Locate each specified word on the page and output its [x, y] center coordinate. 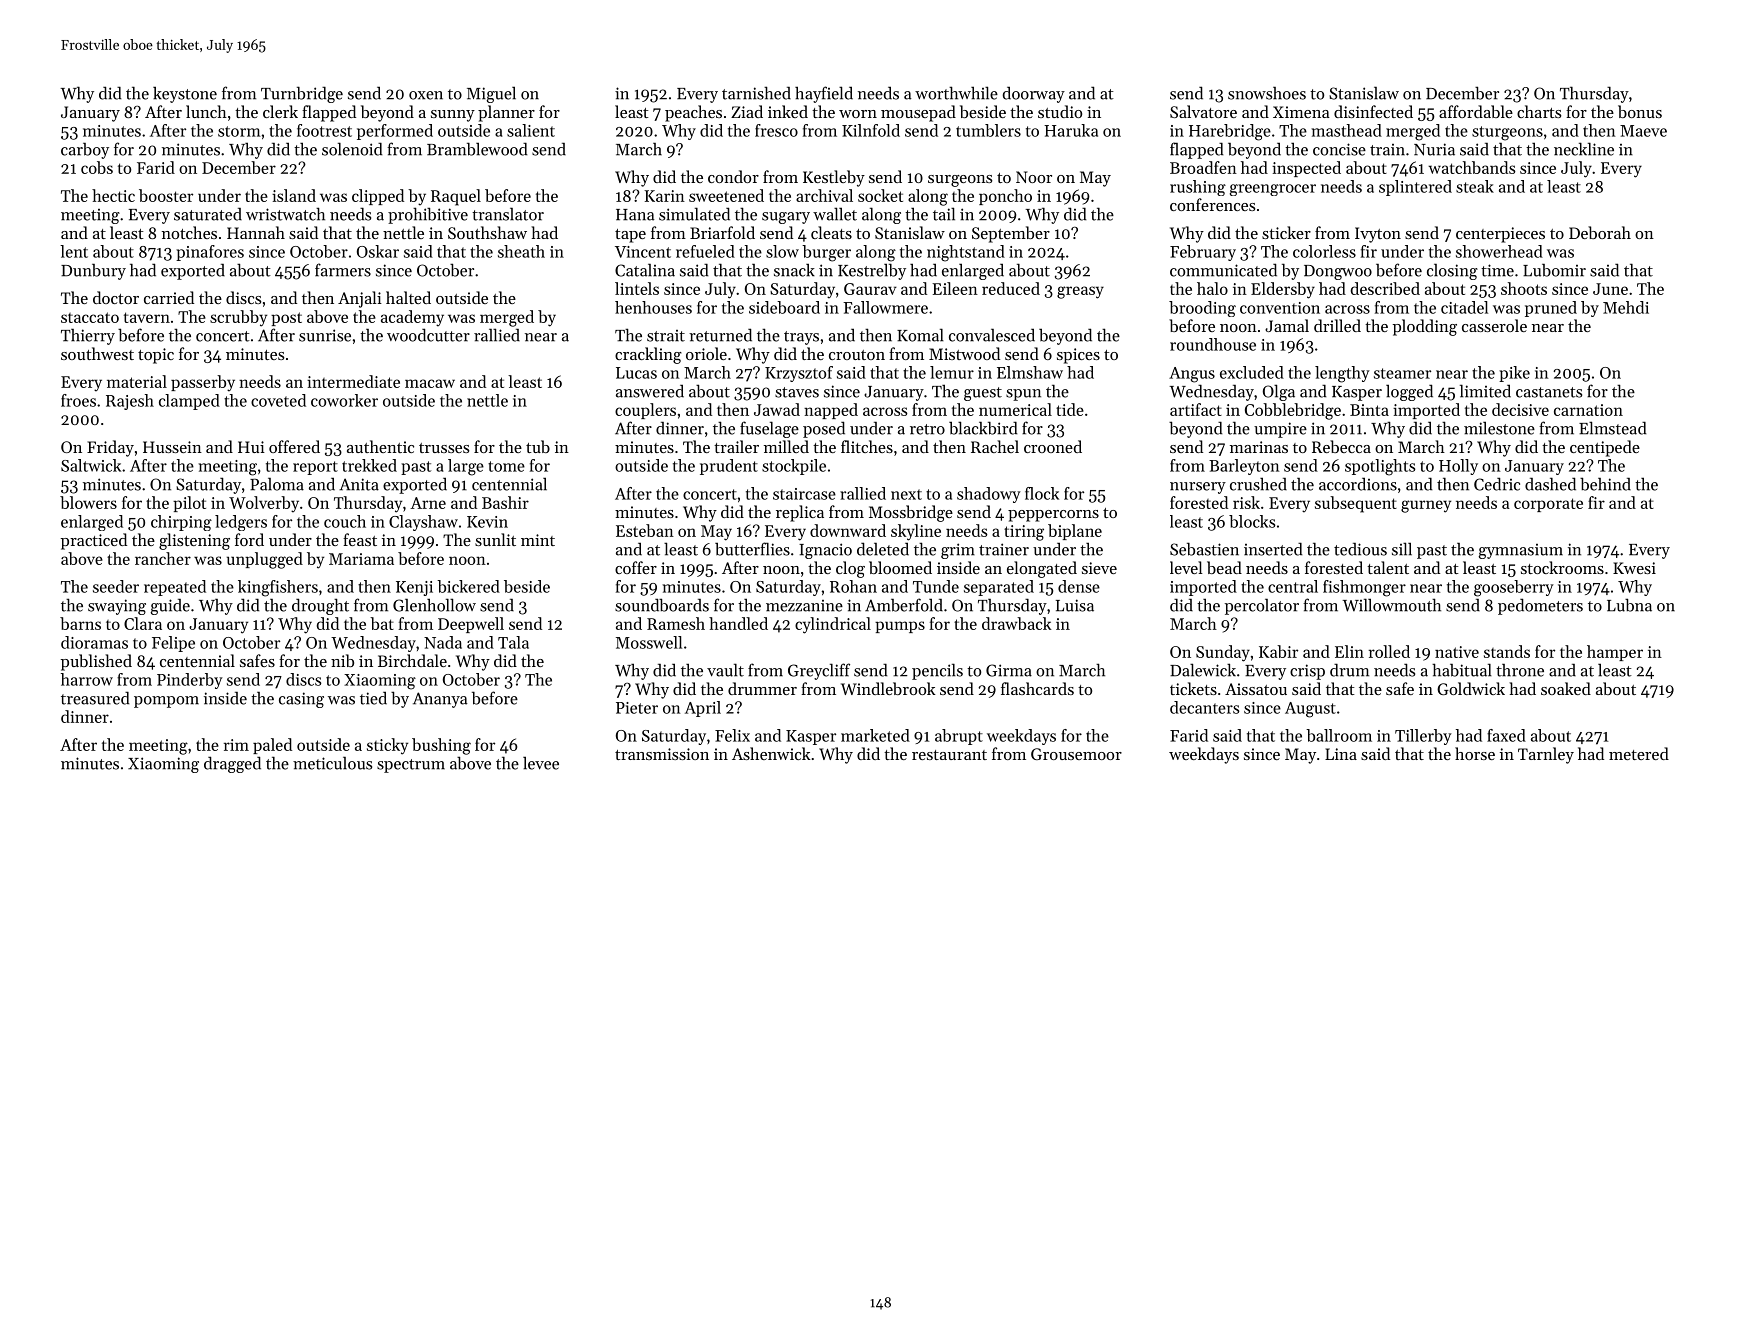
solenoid [352, 149]
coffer [636, 567]
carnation [1588, 410]
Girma [1009, 670]
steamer [1402, 373]
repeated [175, 588]
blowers [88, 502]
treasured [95, 698]
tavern [147, 317]
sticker [1286, 232]
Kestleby [834, 178]
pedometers [1540, 606]
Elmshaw [1030, 372]
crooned [1053, 446]
